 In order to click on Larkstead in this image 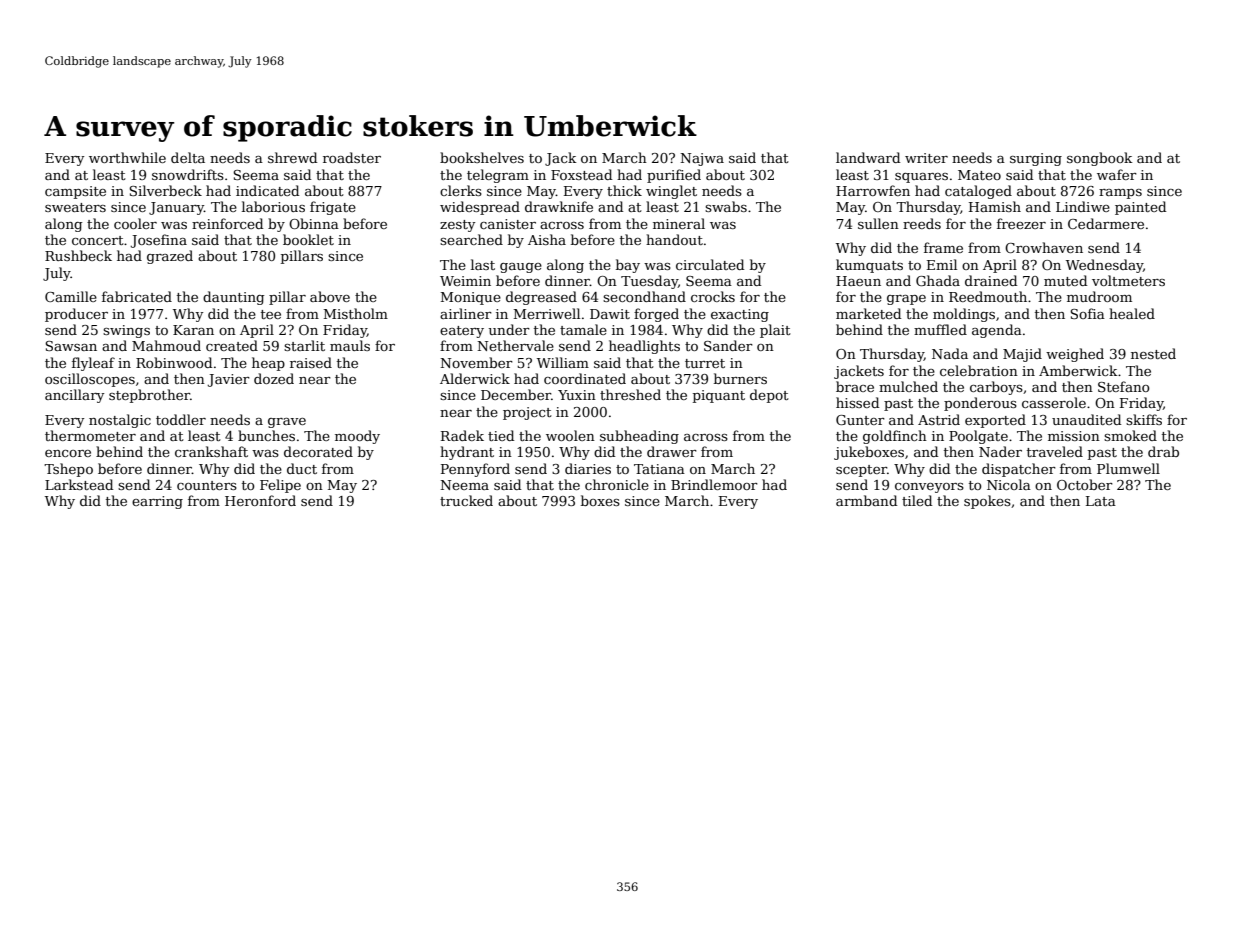, I will do `click(79, 484)`.
